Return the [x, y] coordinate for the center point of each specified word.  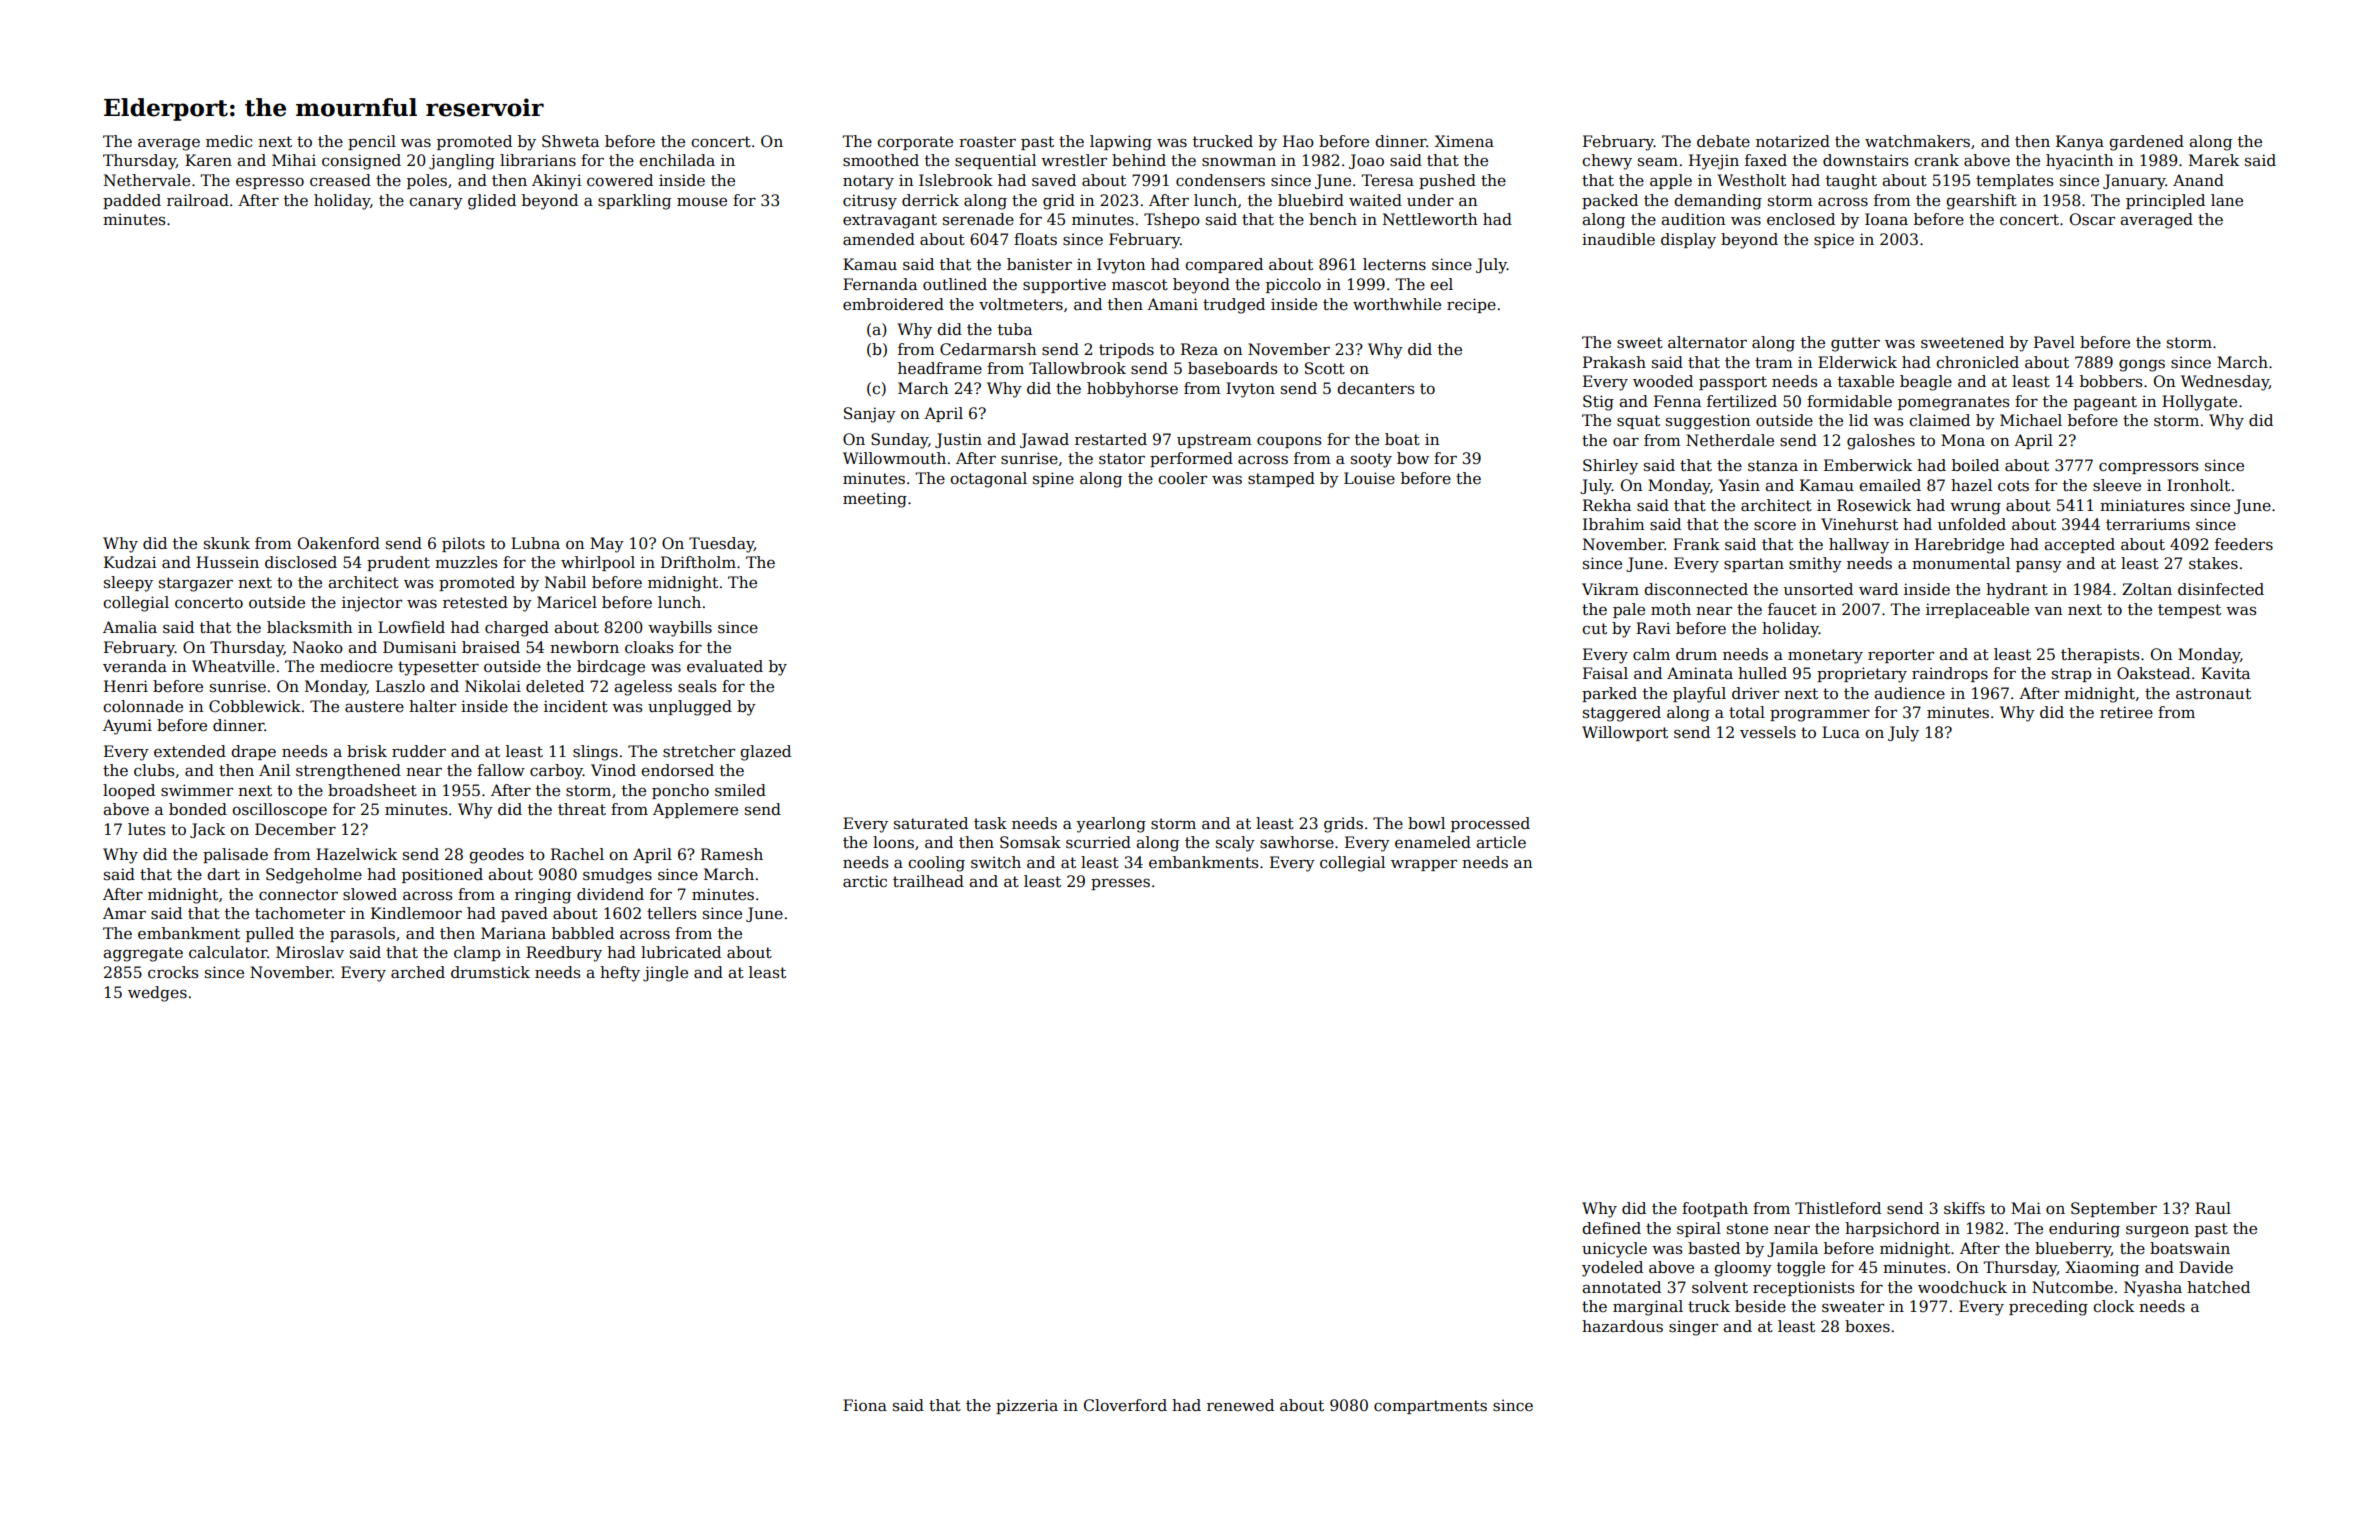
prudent [398, 563]
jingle [665, 974]
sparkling [634, 202]
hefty [620, 974]
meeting [875, 500]
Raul [2213, 1208]
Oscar [2092, 219]
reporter [1901, 656]
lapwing [1121, 143]
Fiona [865, 1405]
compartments [1430, 1407]
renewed [1240, 1405]
